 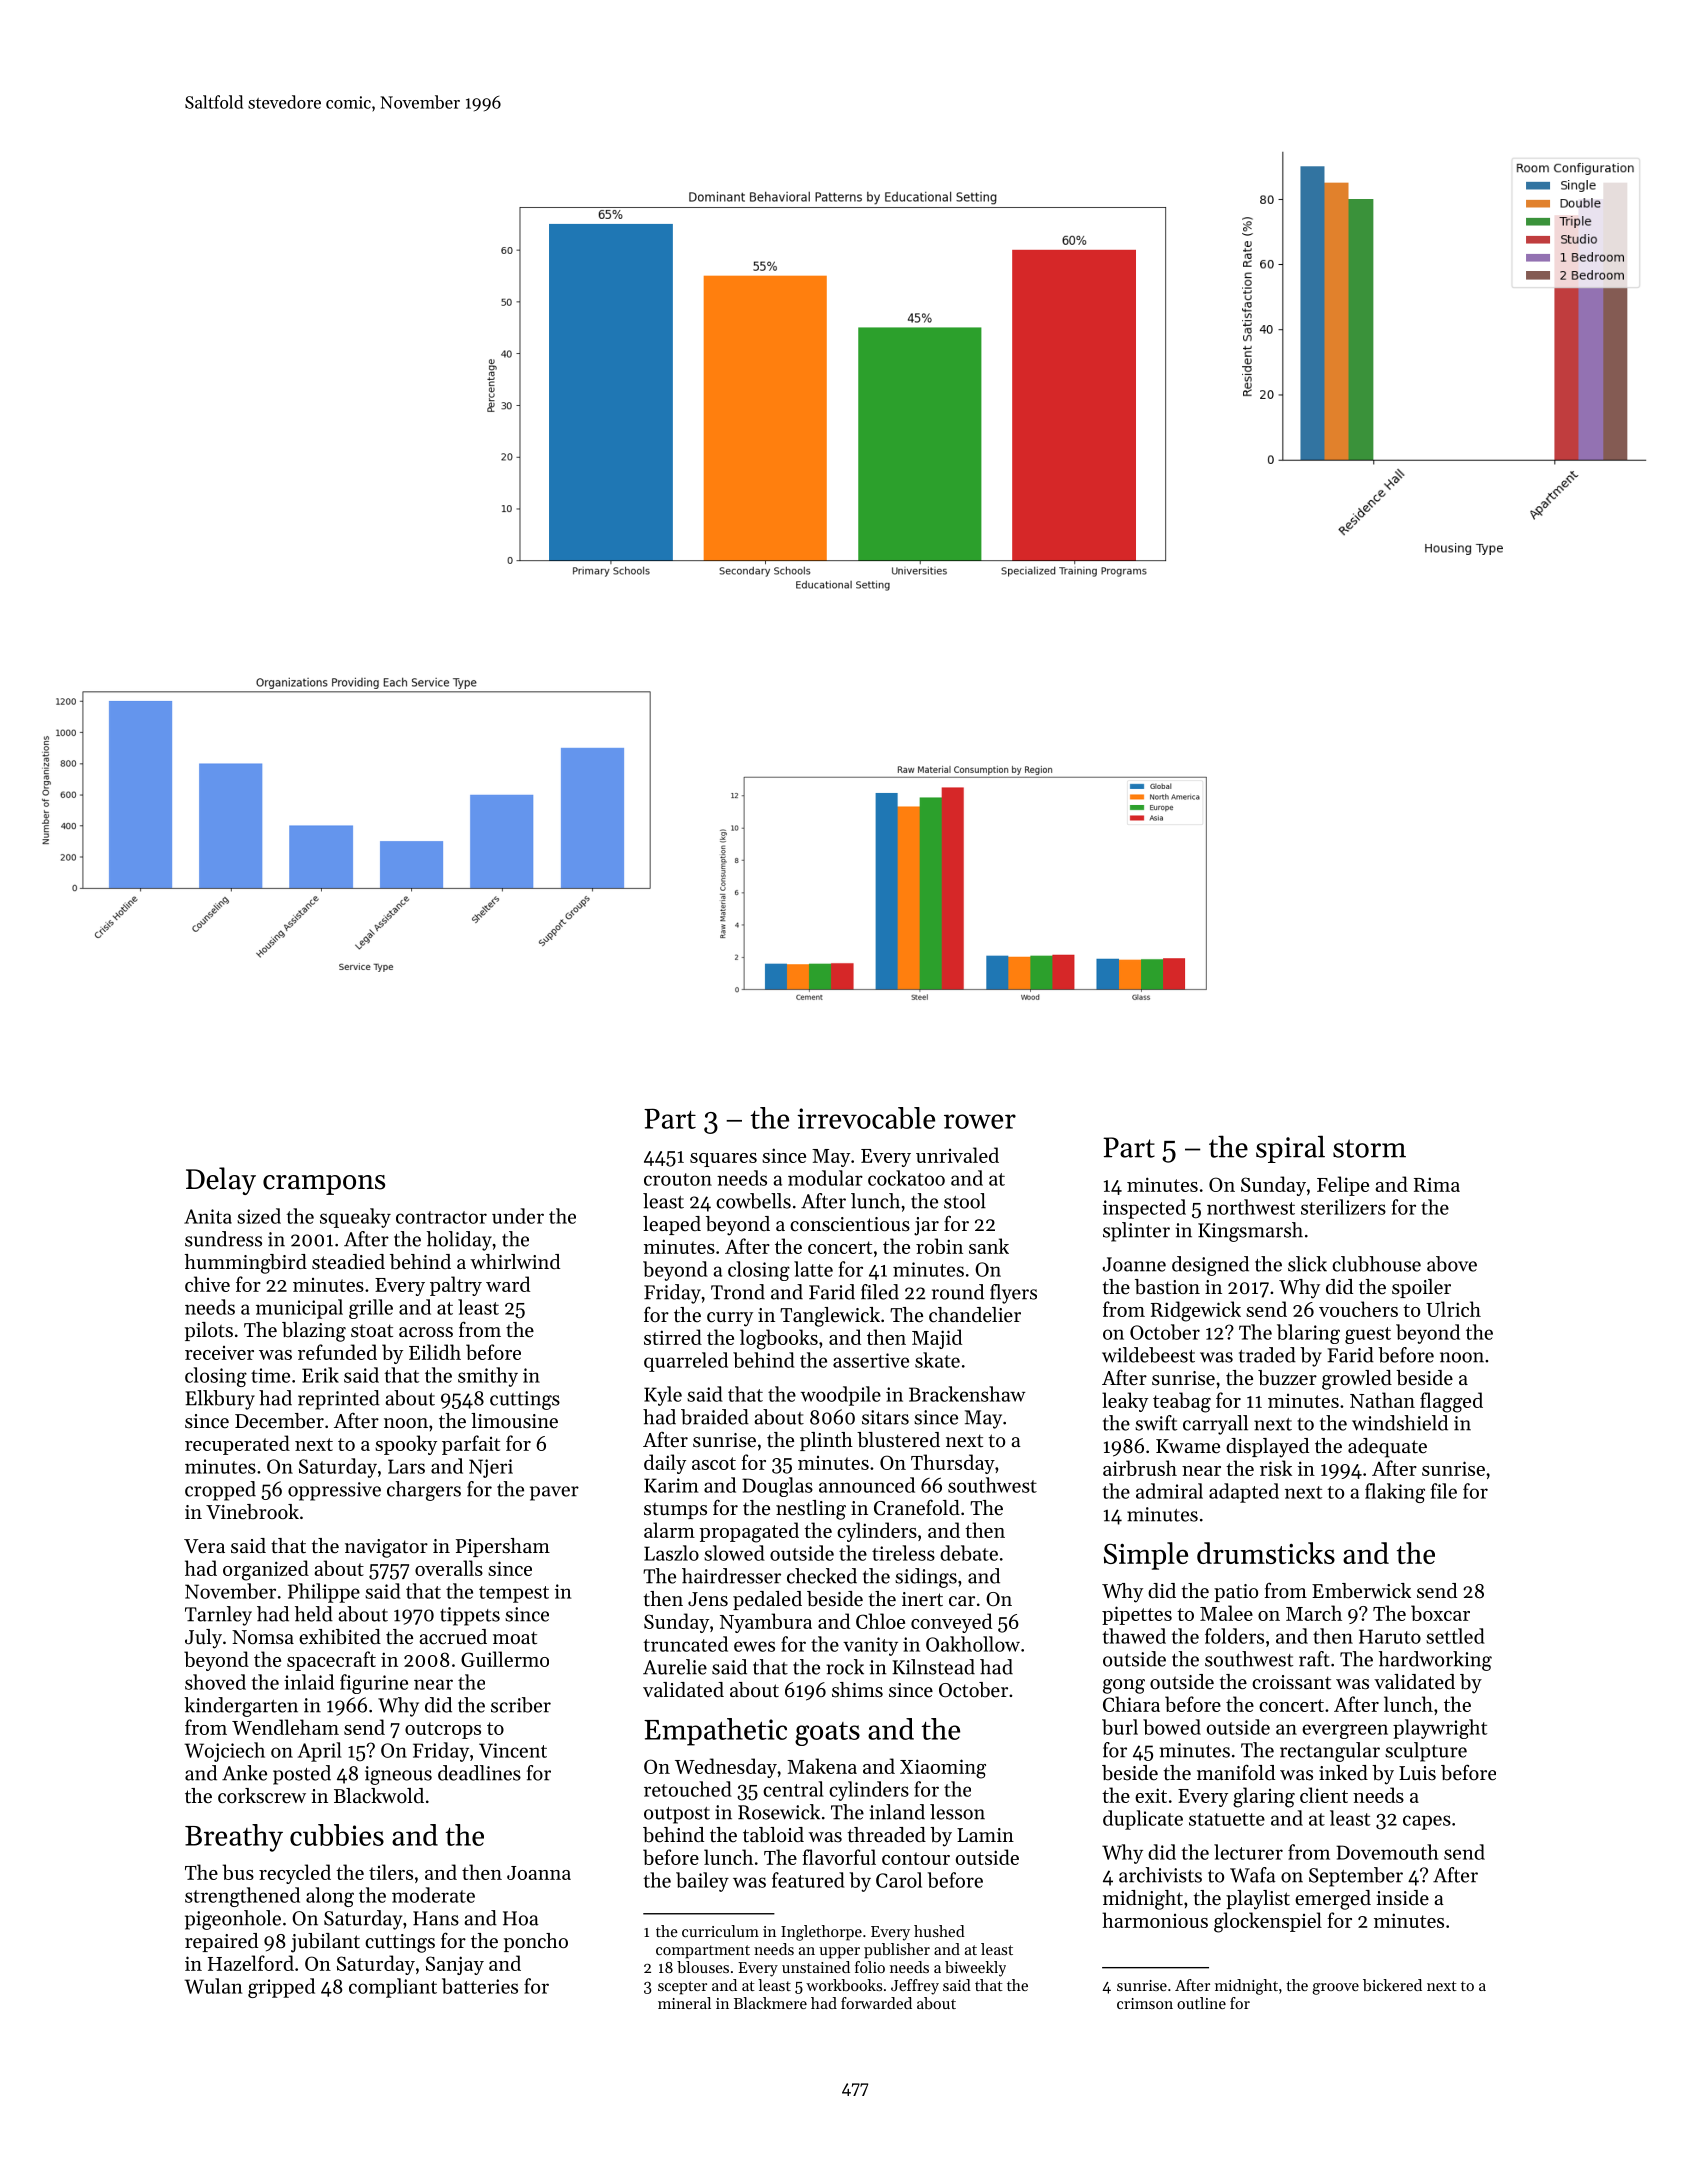 I want to click on spiral, so click(x=1290, y=1149).
